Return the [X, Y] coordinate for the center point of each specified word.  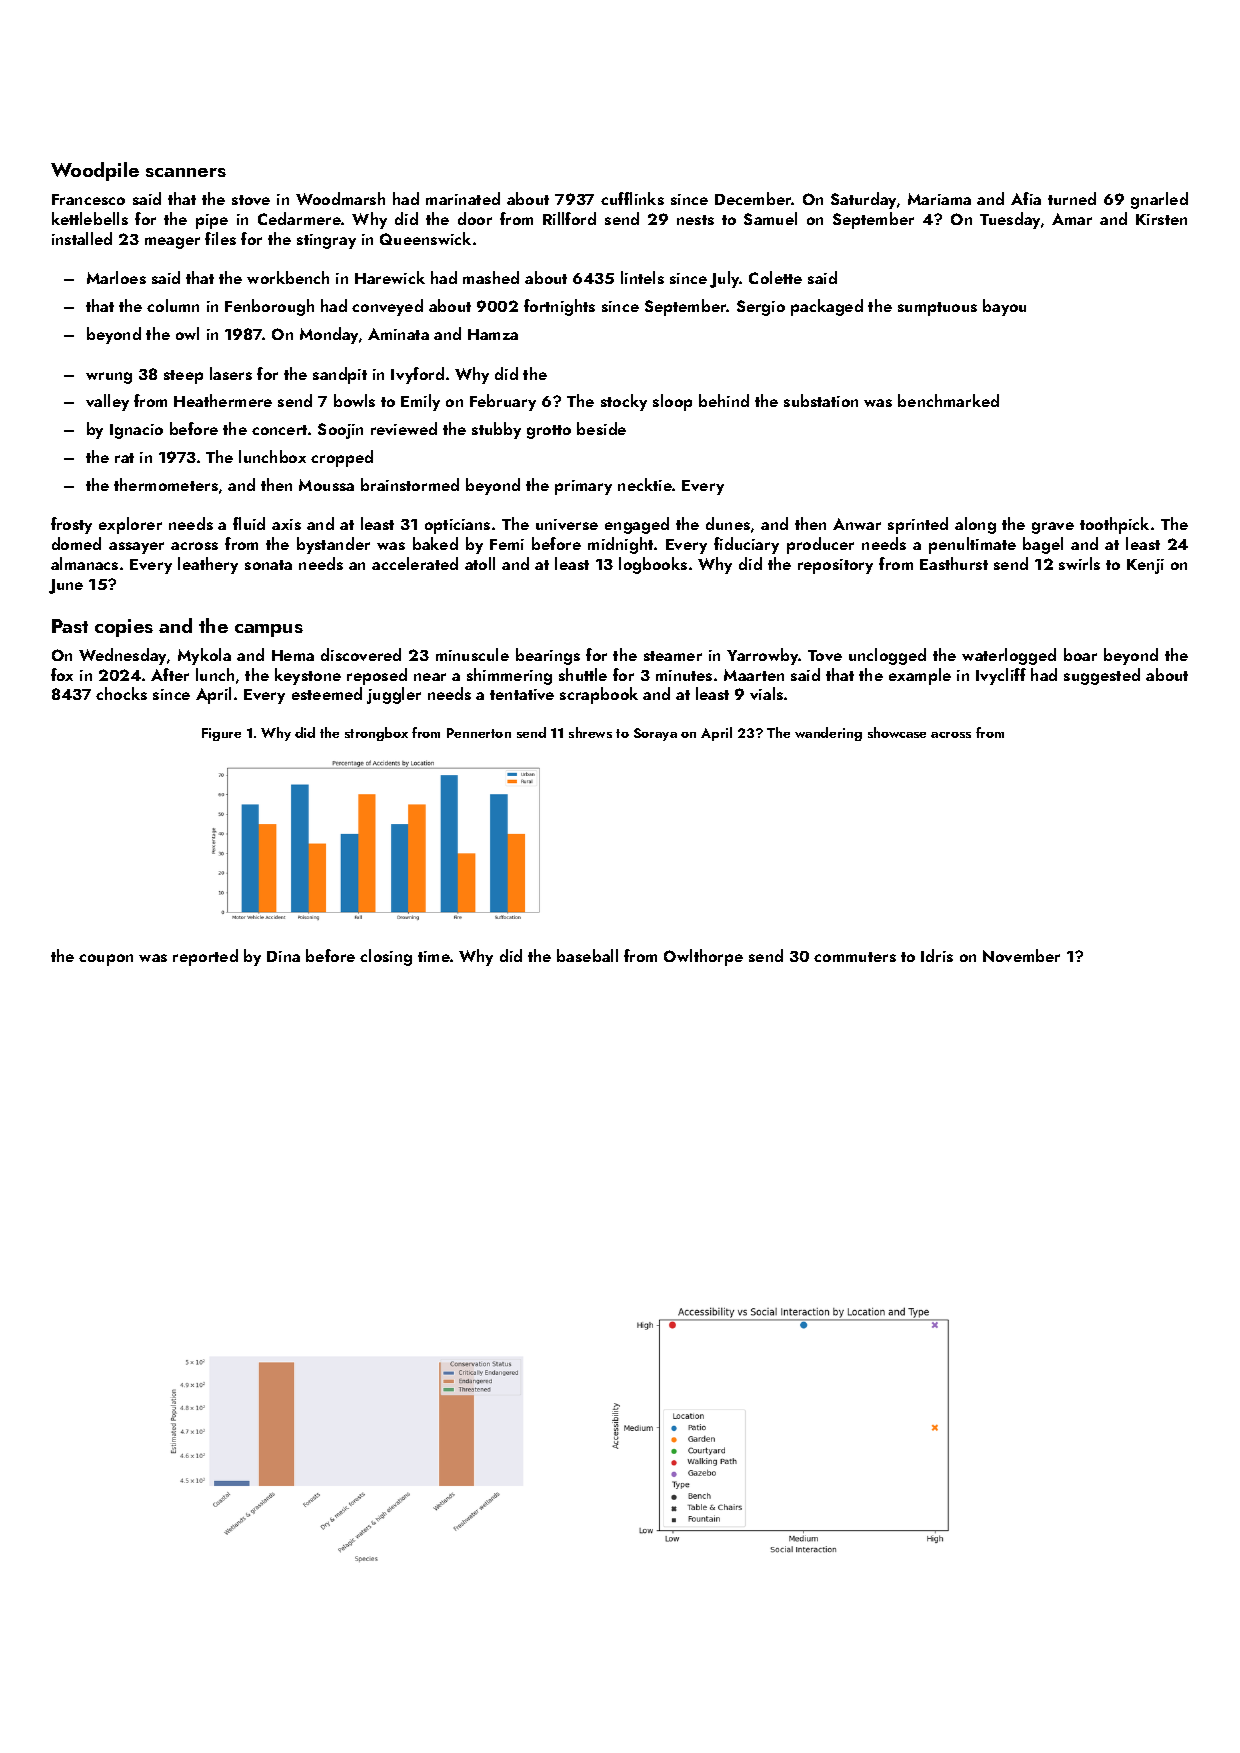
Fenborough [269, 307]
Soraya [655, 734]
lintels [642, 277]
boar [1080, 654]
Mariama [939, 199]
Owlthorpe [703, 957]
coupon [106, 960]
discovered [361, 654]
